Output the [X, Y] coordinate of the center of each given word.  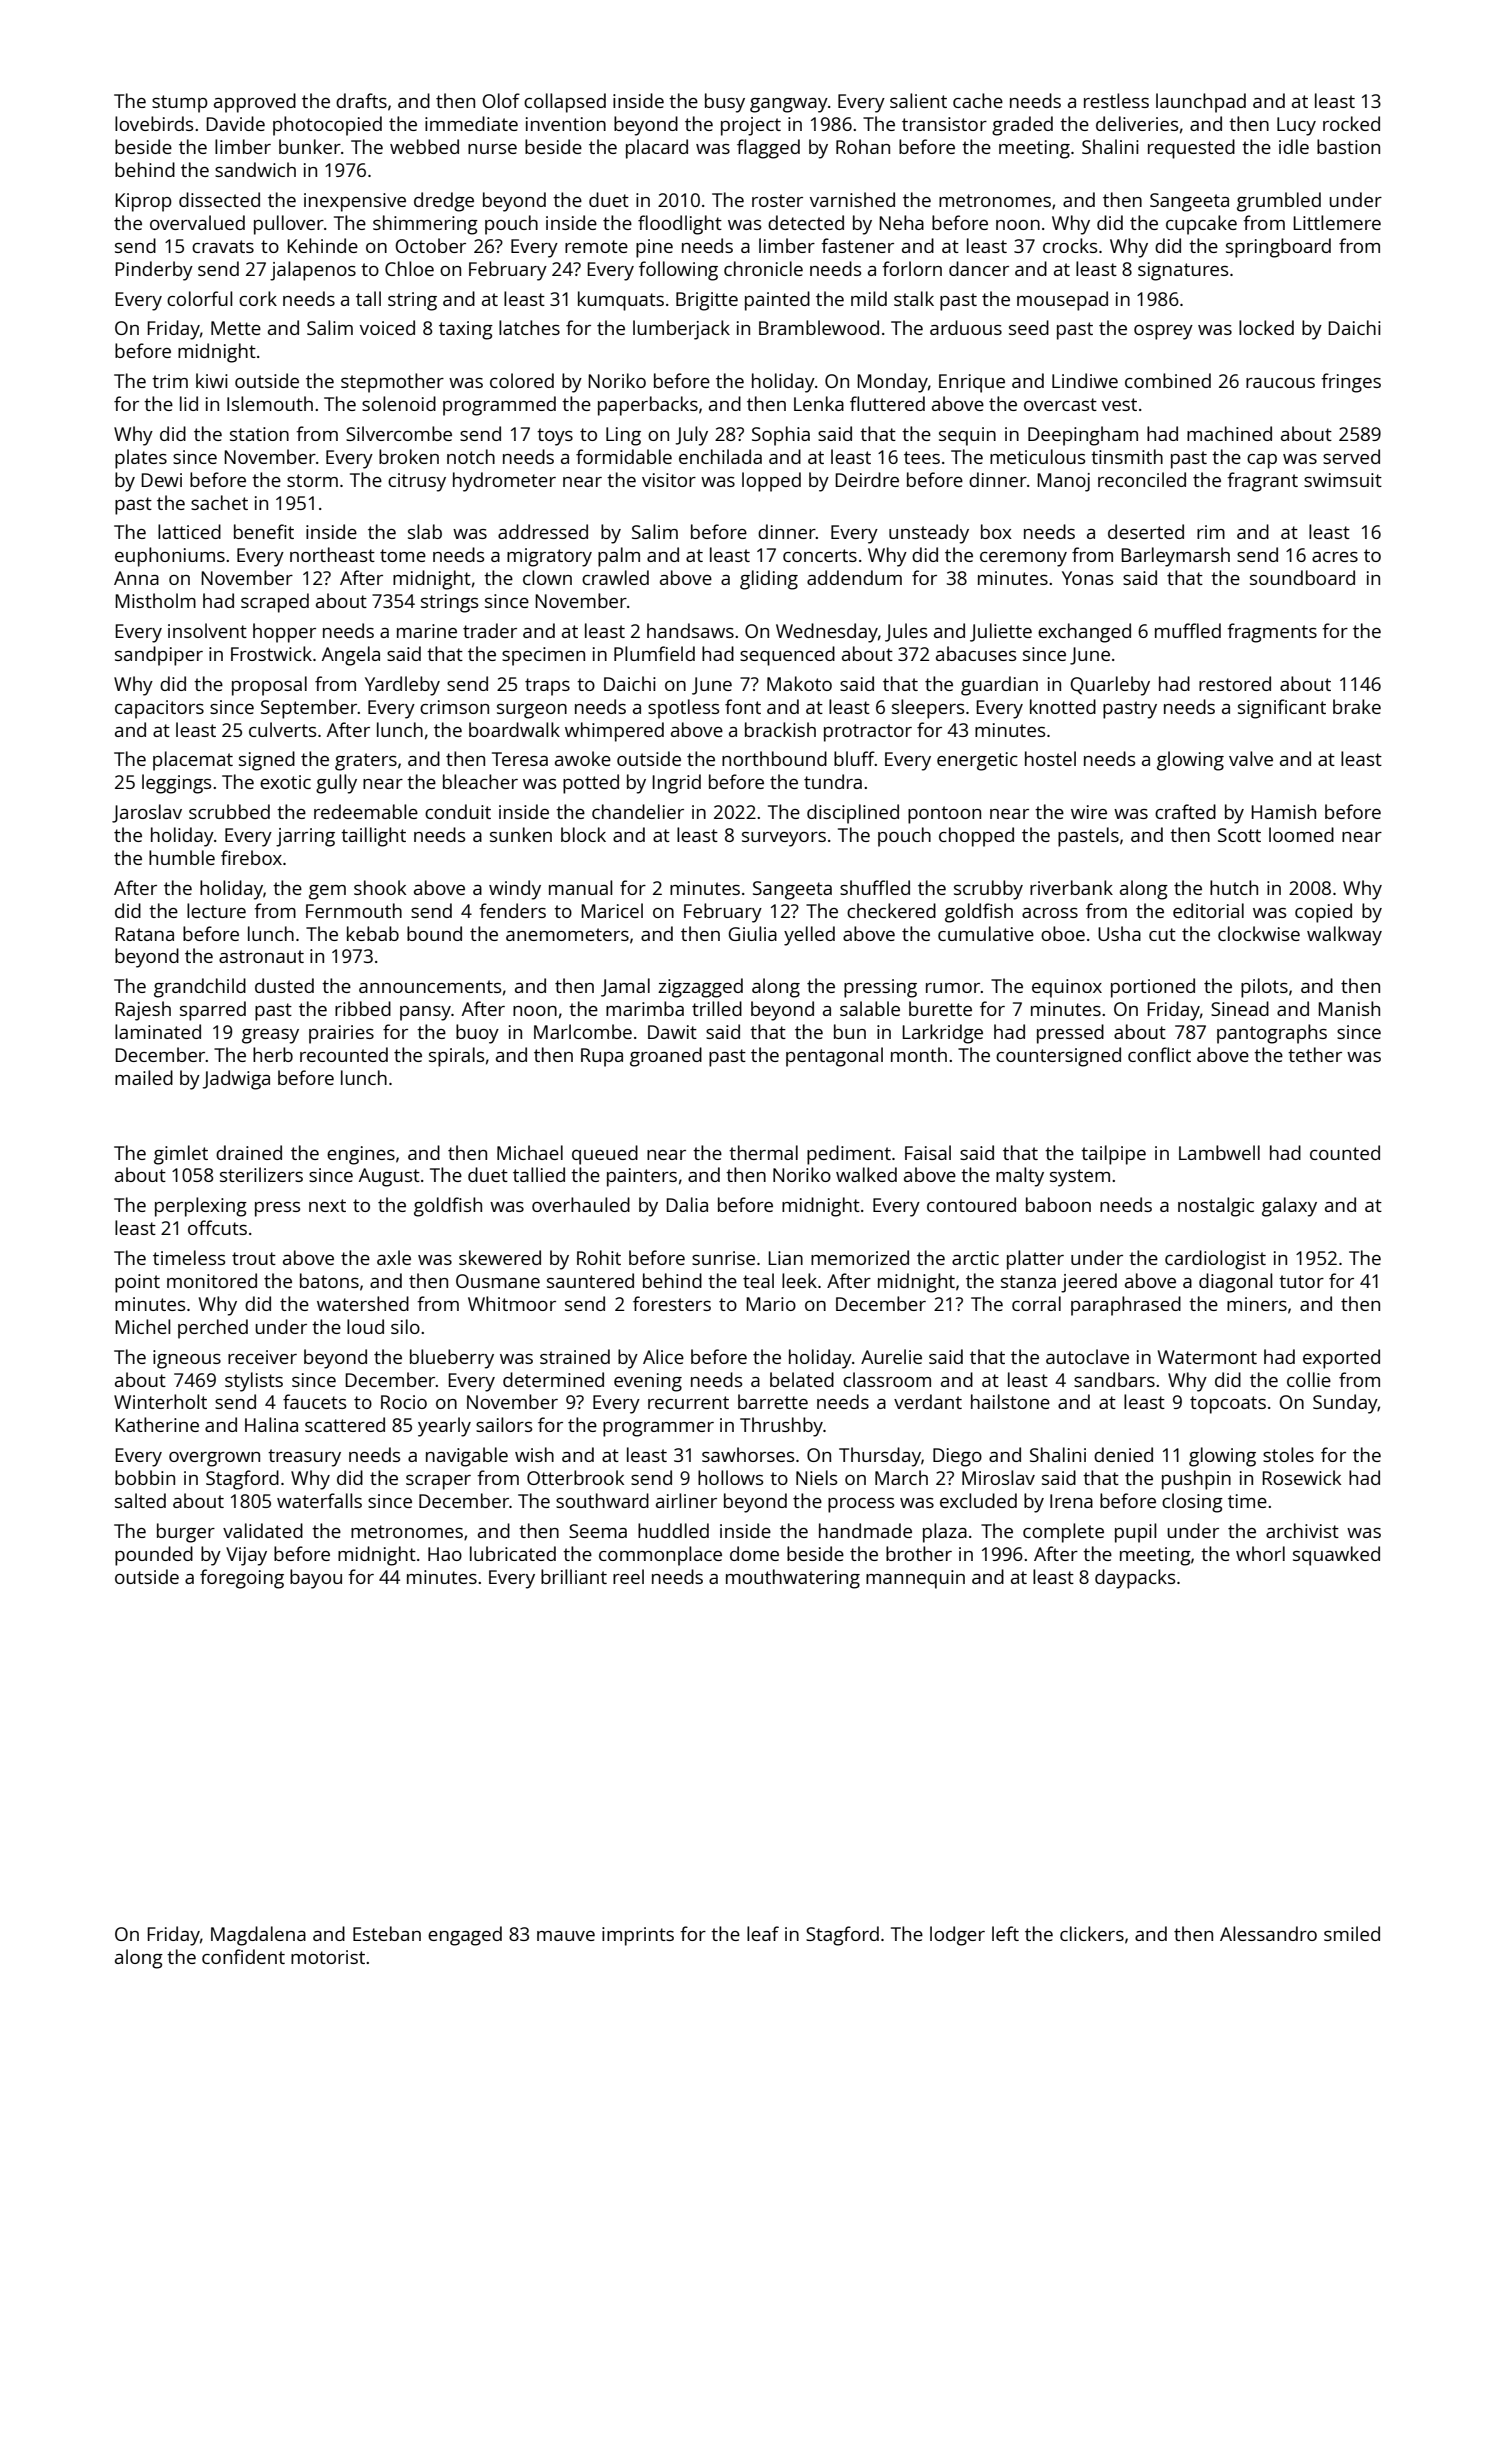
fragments [1272, 633]
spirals [456, 1057]
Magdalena [258, 1936]
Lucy [1296, 126]
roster [777, 200]
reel [628, 1576]
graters [366, 762]
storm [312, 480]
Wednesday [827, 633]
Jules [906, 632]
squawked [1336, 1556]
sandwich [255, 169]
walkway [1344, 936]
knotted [1063, 706]
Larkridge [942, 1034]
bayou [316, 1579]
